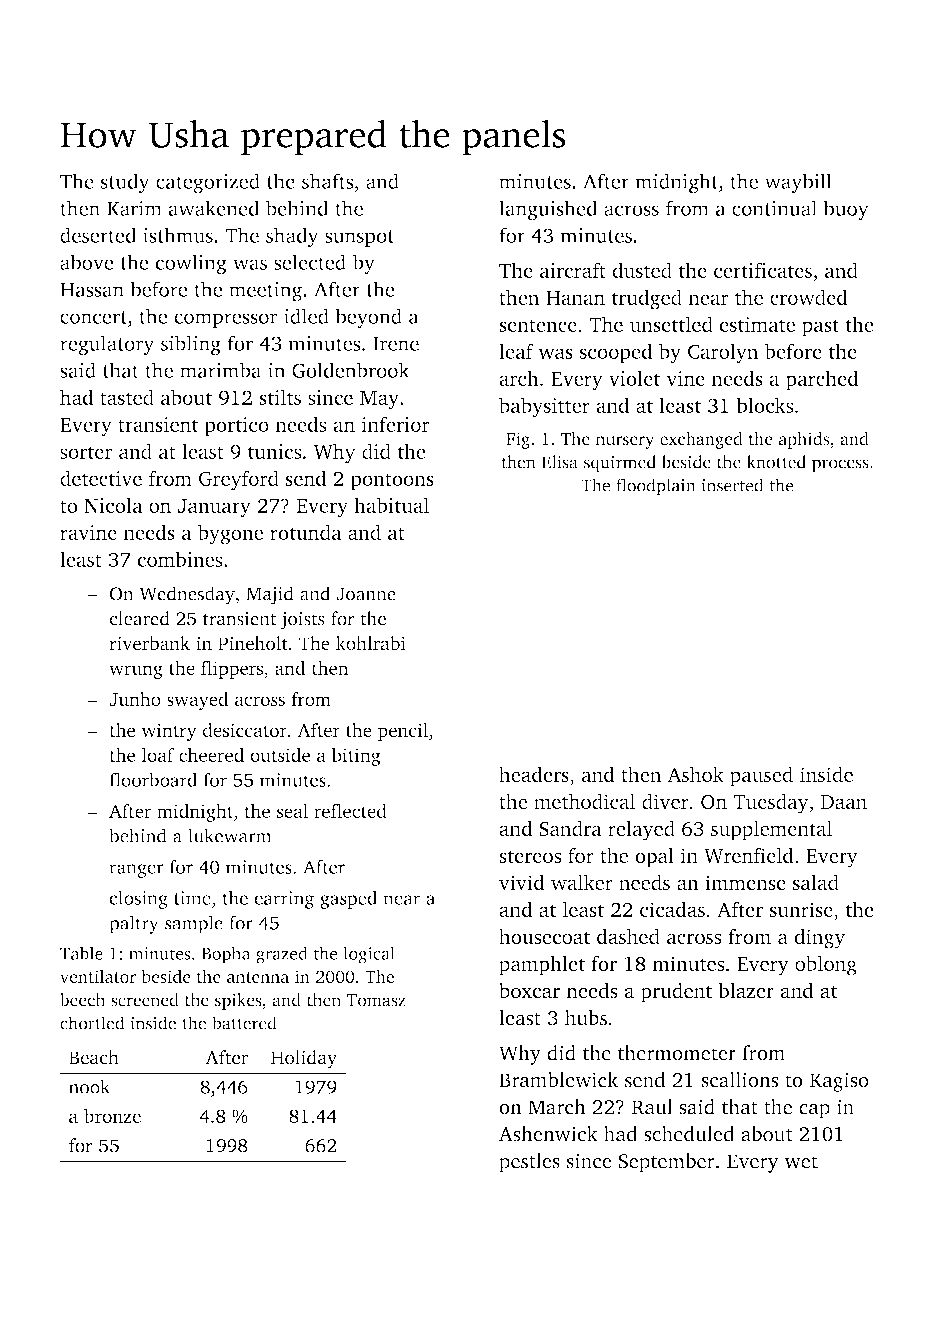 This page has width=936, height=1327. Describe the element at coordinates (403, 732) in the page. I see `pencil` at that location.
